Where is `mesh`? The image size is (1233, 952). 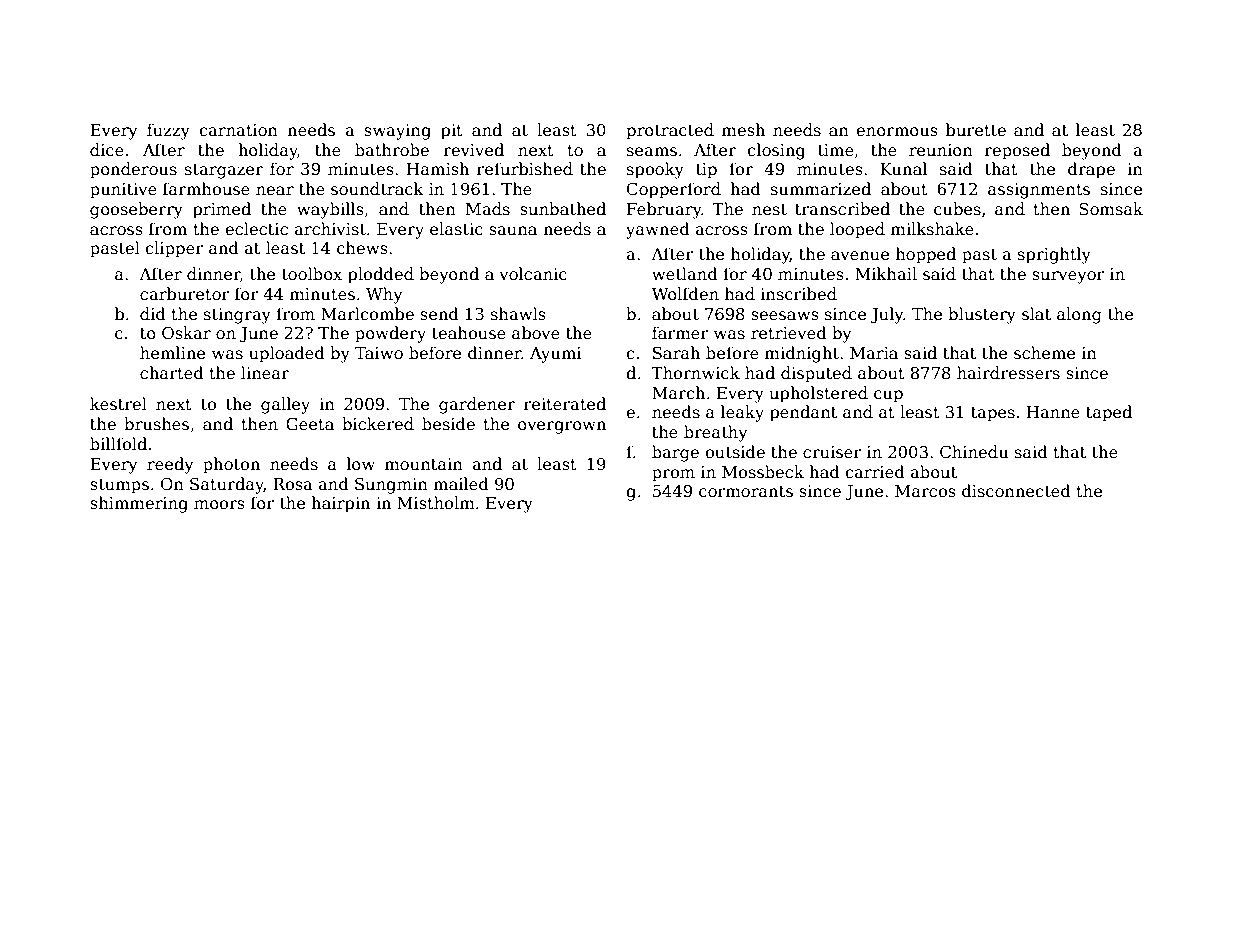
mesh is located at coordinates (743, 129).
